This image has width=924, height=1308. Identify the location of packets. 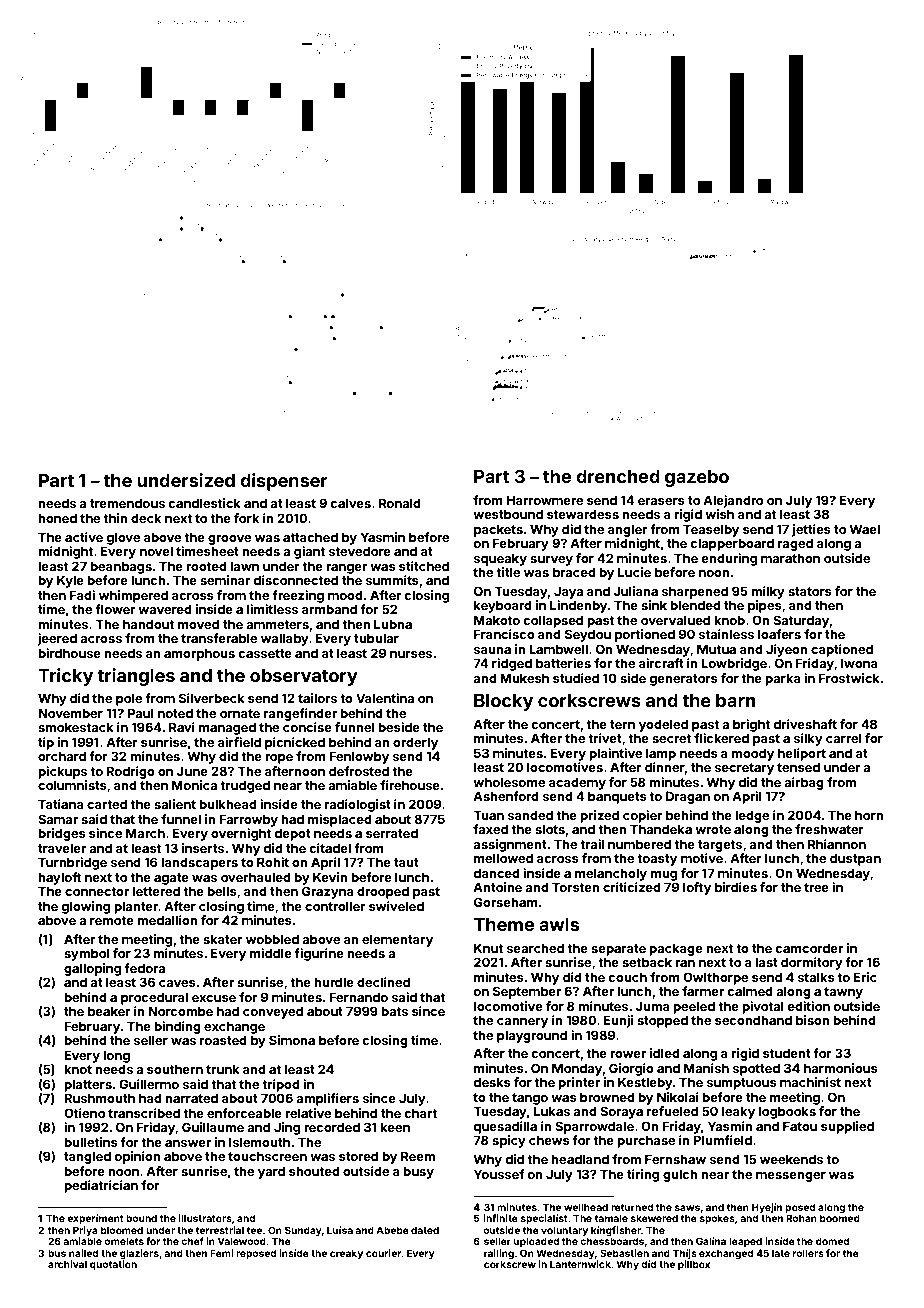
(498, 530).
